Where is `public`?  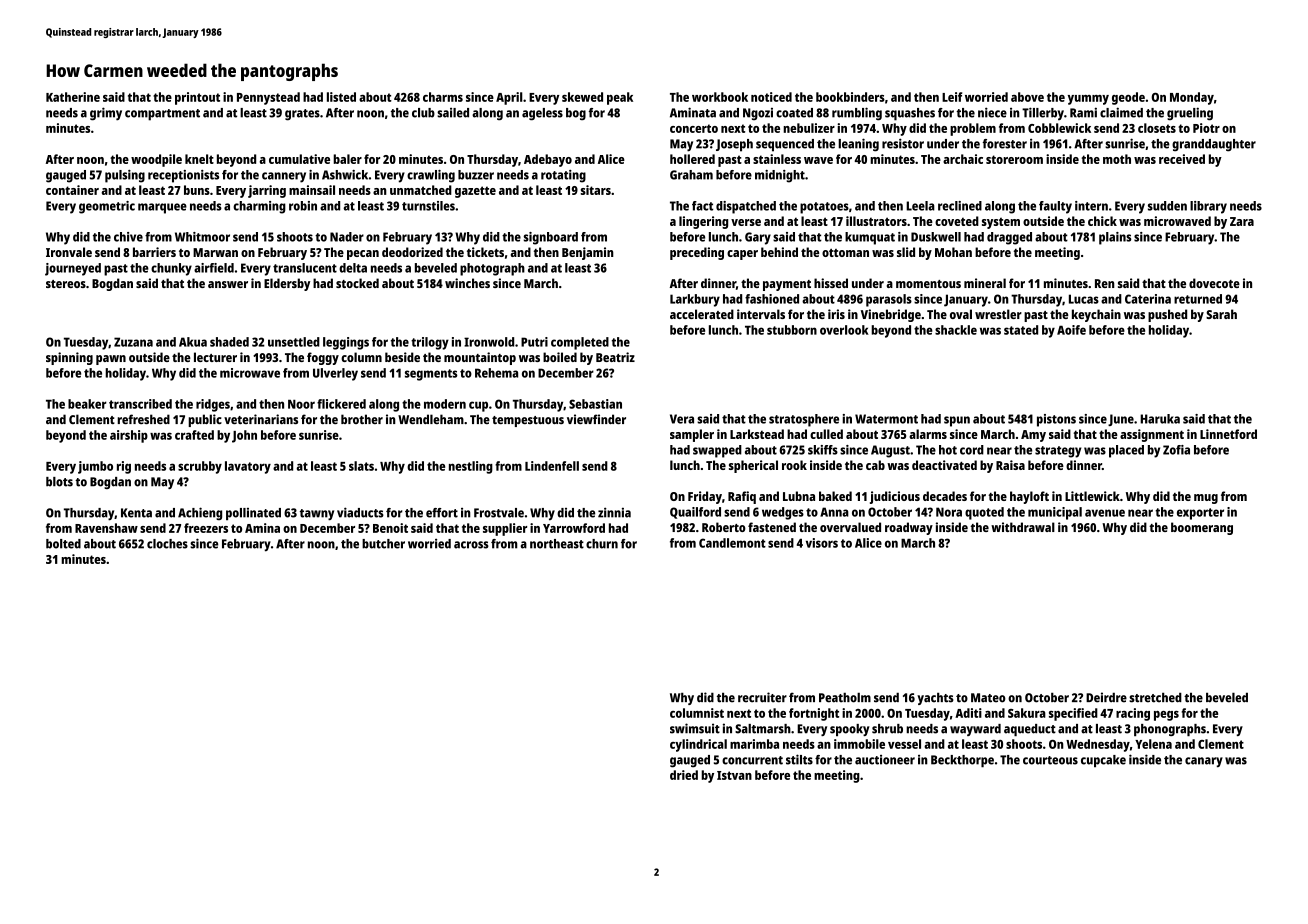 public is located at coordinates (205, 420).
